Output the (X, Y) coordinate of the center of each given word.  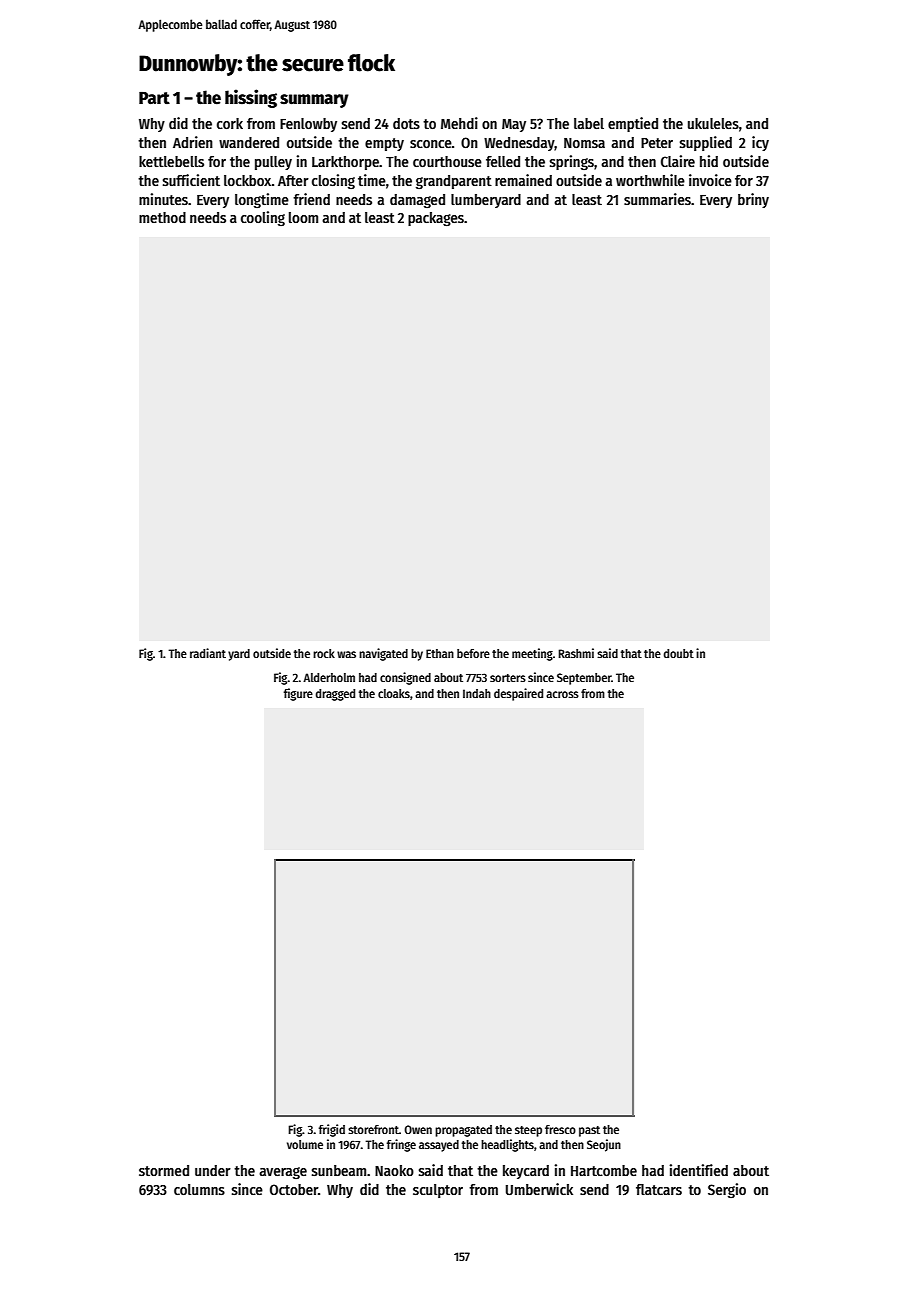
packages (436, 219)
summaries (657, 199)
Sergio (727, 1190)
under (213, 1170)
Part (154, 98)
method (162, 217)
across (562, 694)
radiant (208, 653)
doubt (679, 653)
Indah (477, 693)
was (346, 654)
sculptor (438, 1191)
